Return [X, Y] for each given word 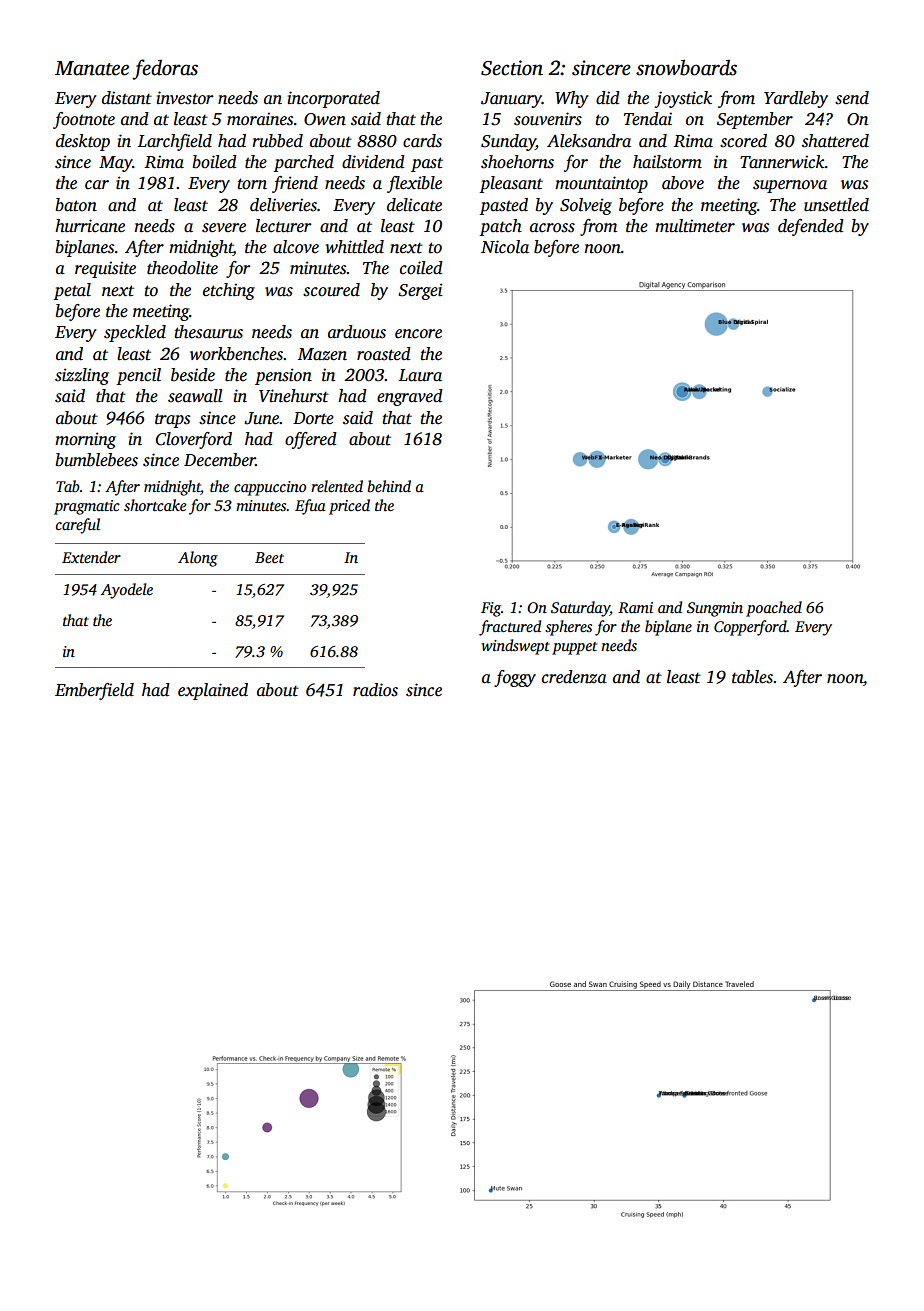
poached [774, 609]
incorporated [334, 99]
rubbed [277, 141]
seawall [195, 396]
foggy [515, 678]
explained [213, 691]
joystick [683, 99]
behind [389, 486]
